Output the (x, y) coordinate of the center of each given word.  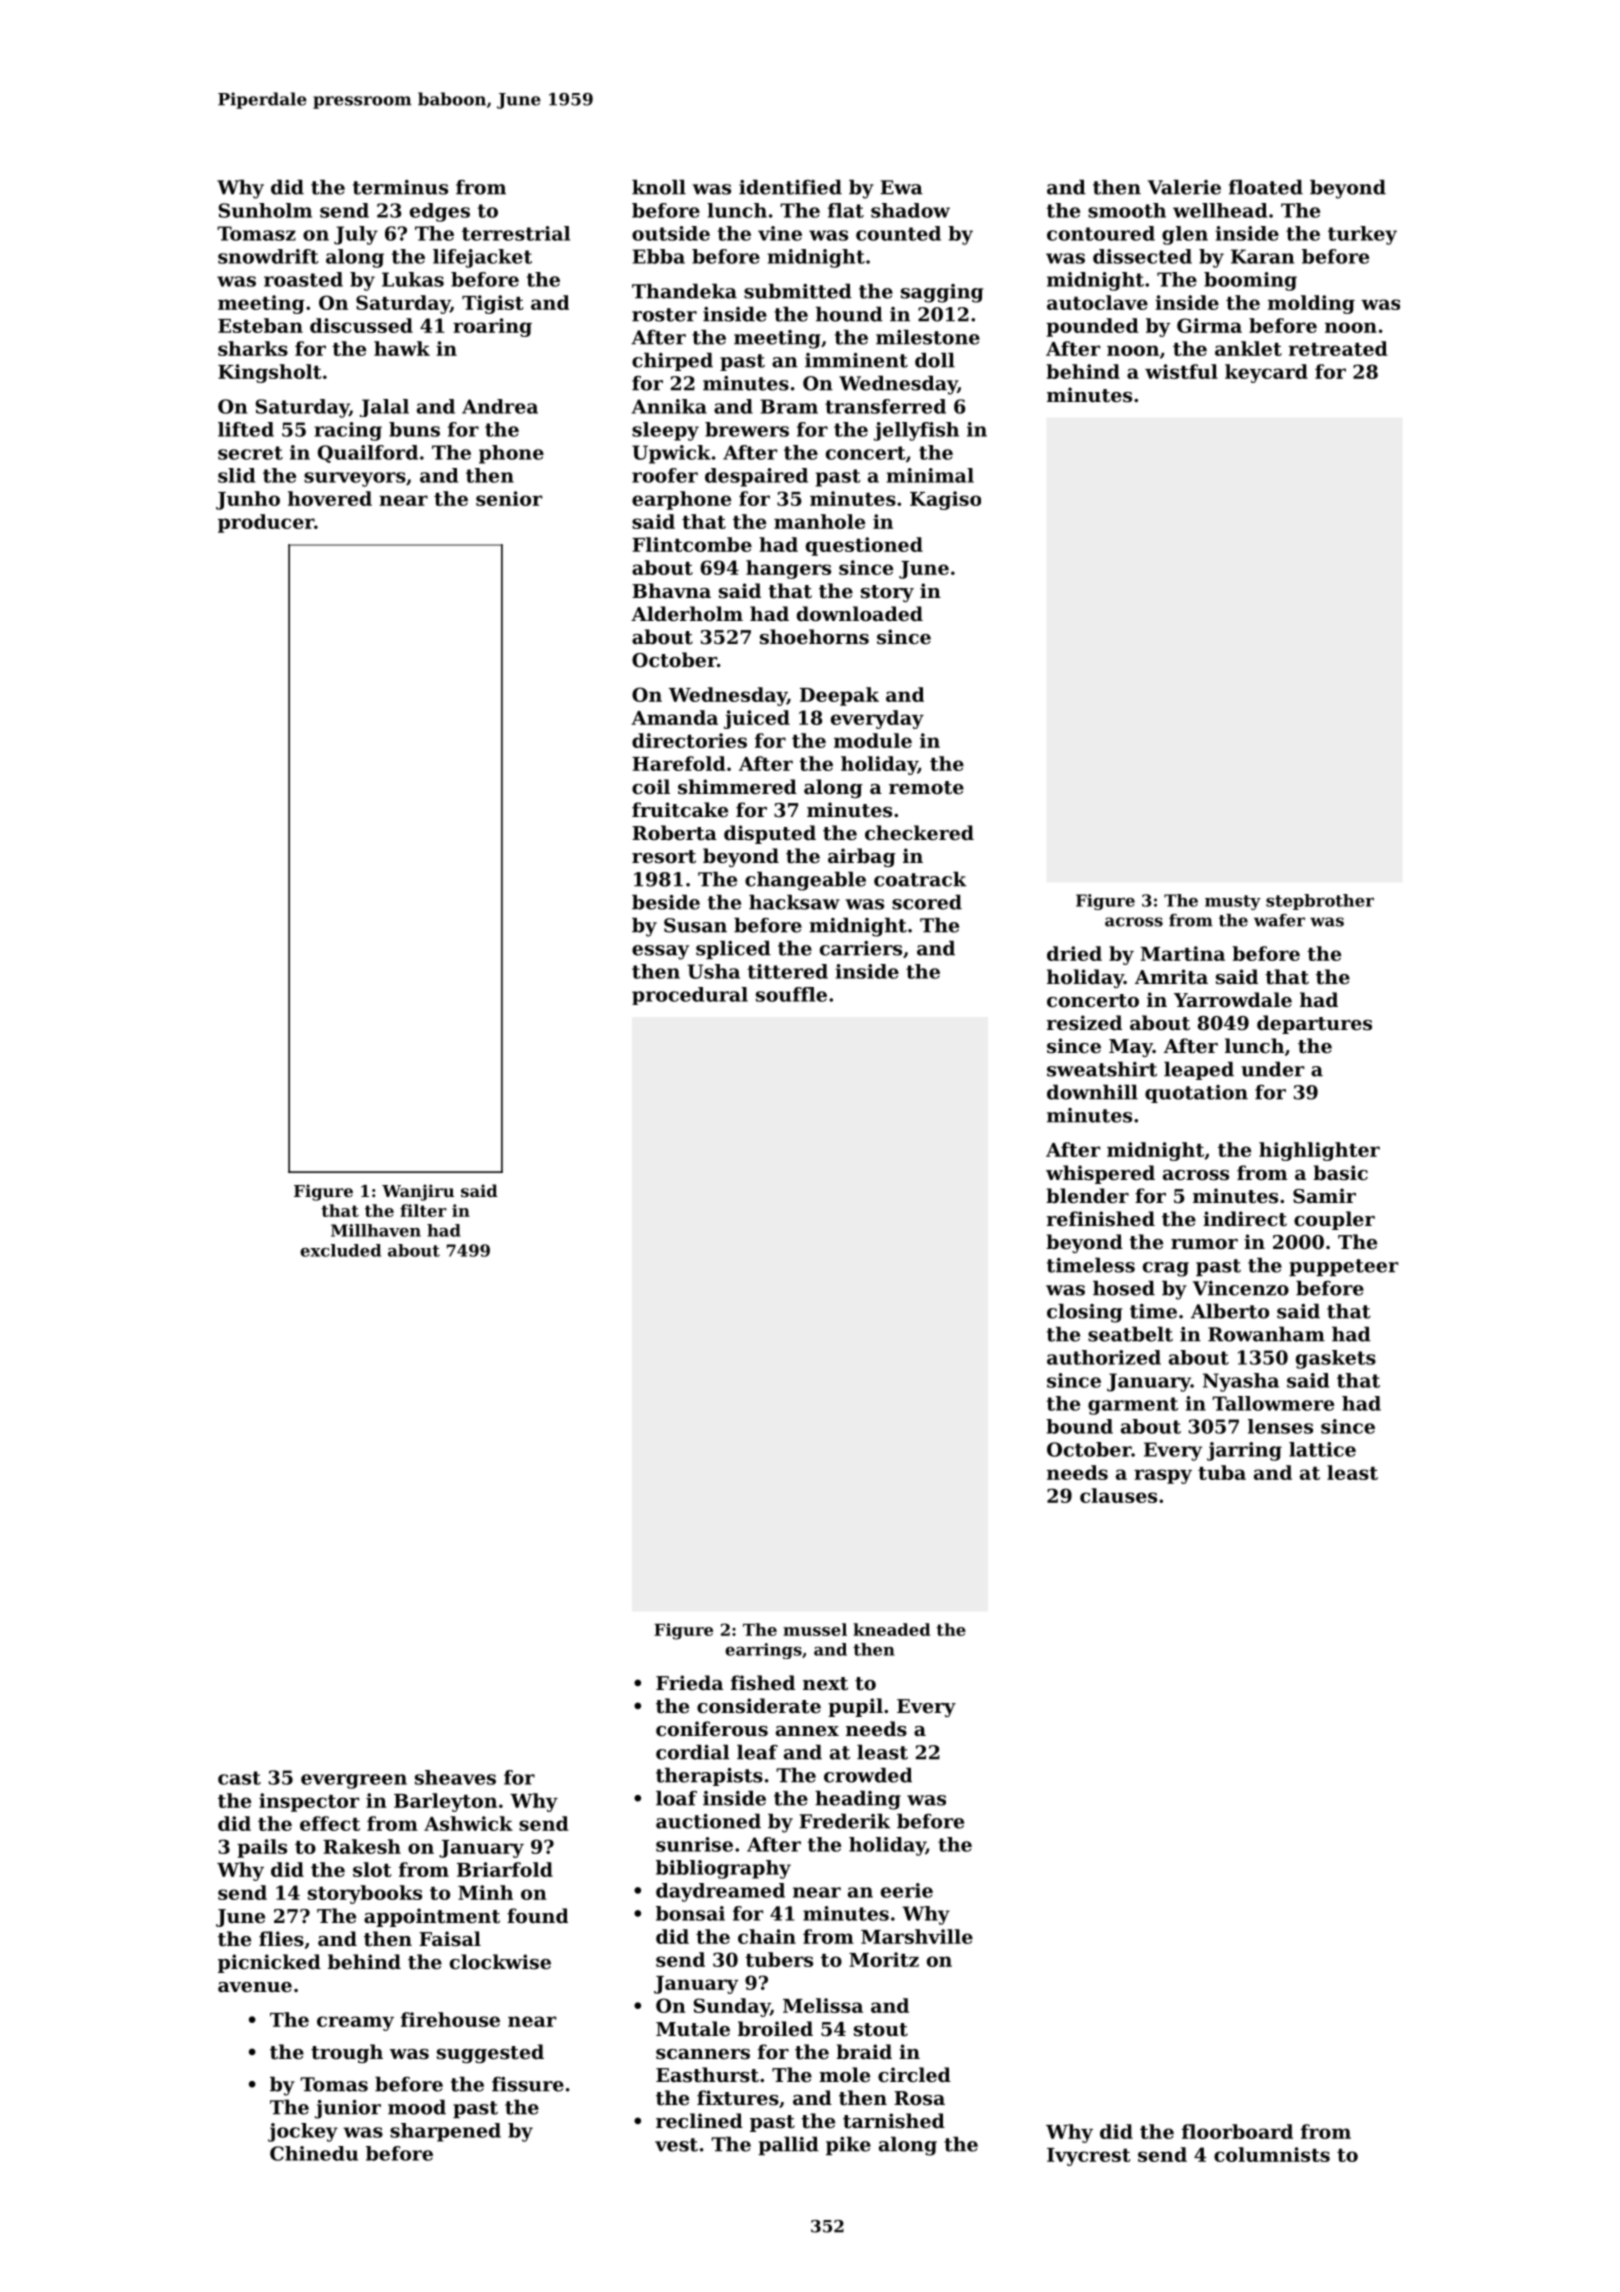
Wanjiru (418, 1192)
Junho (248, 500)
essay (660, 952)
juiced (757, 719)
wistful (1181, 371)
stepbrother (1320, 902)
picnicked (269, 1963)
